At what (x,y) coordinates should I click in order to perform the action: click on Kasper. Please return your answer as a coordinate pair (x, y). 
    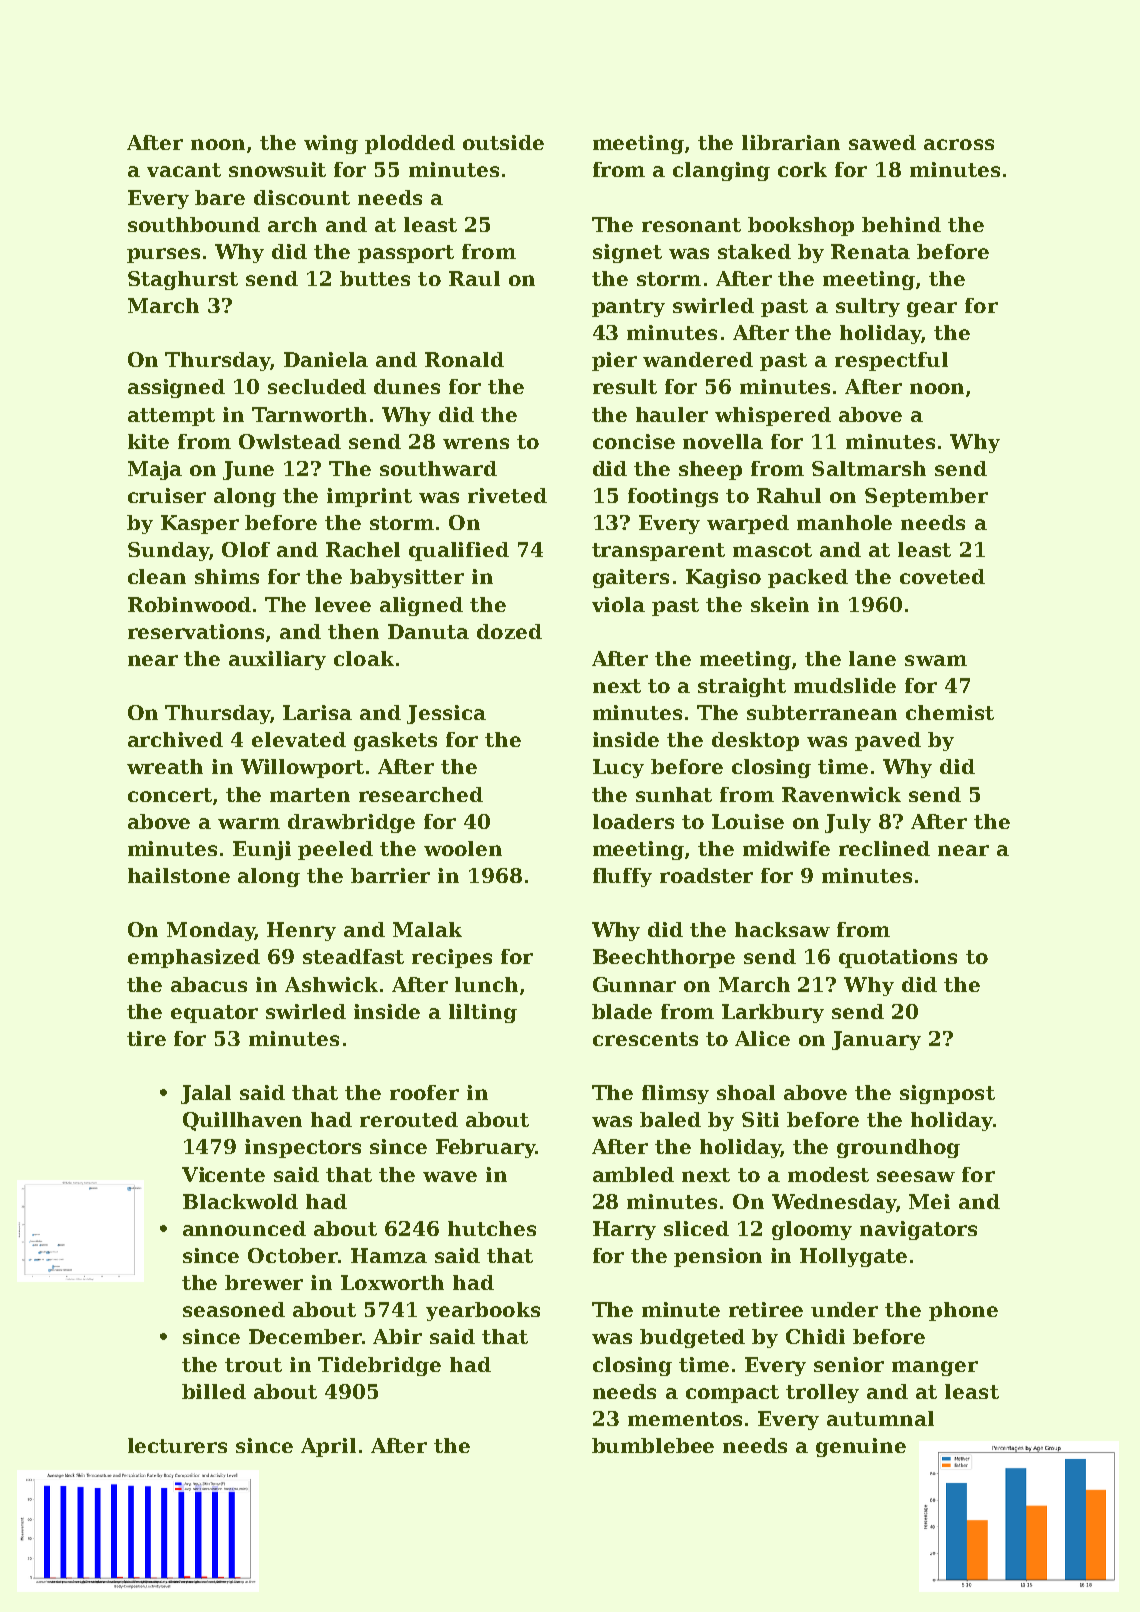
    Looking at the image, I should click on (200, 524).
